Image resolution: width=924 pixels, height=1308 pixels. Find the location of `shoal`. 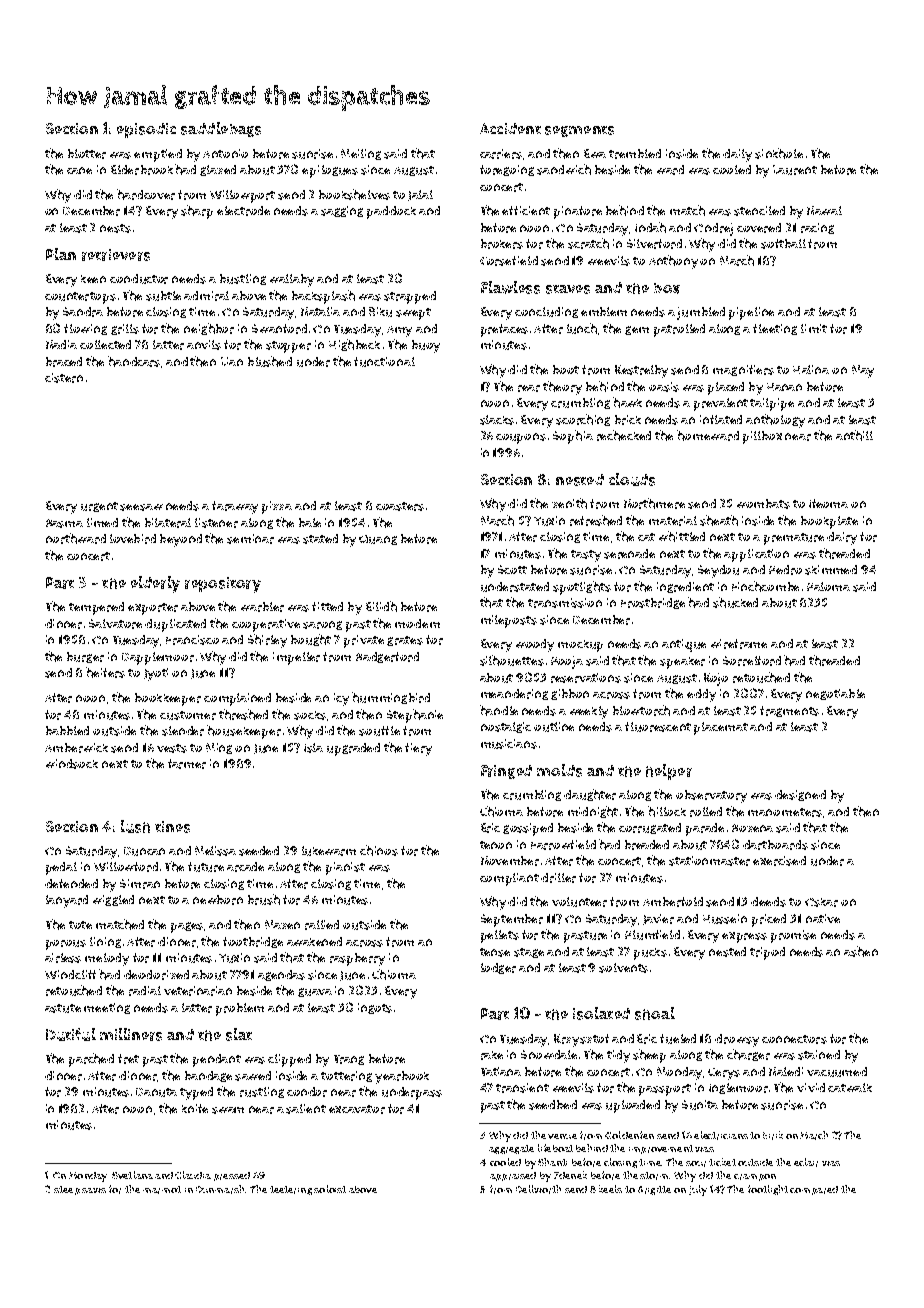

shoal is located at coordinates (655, 1013).
